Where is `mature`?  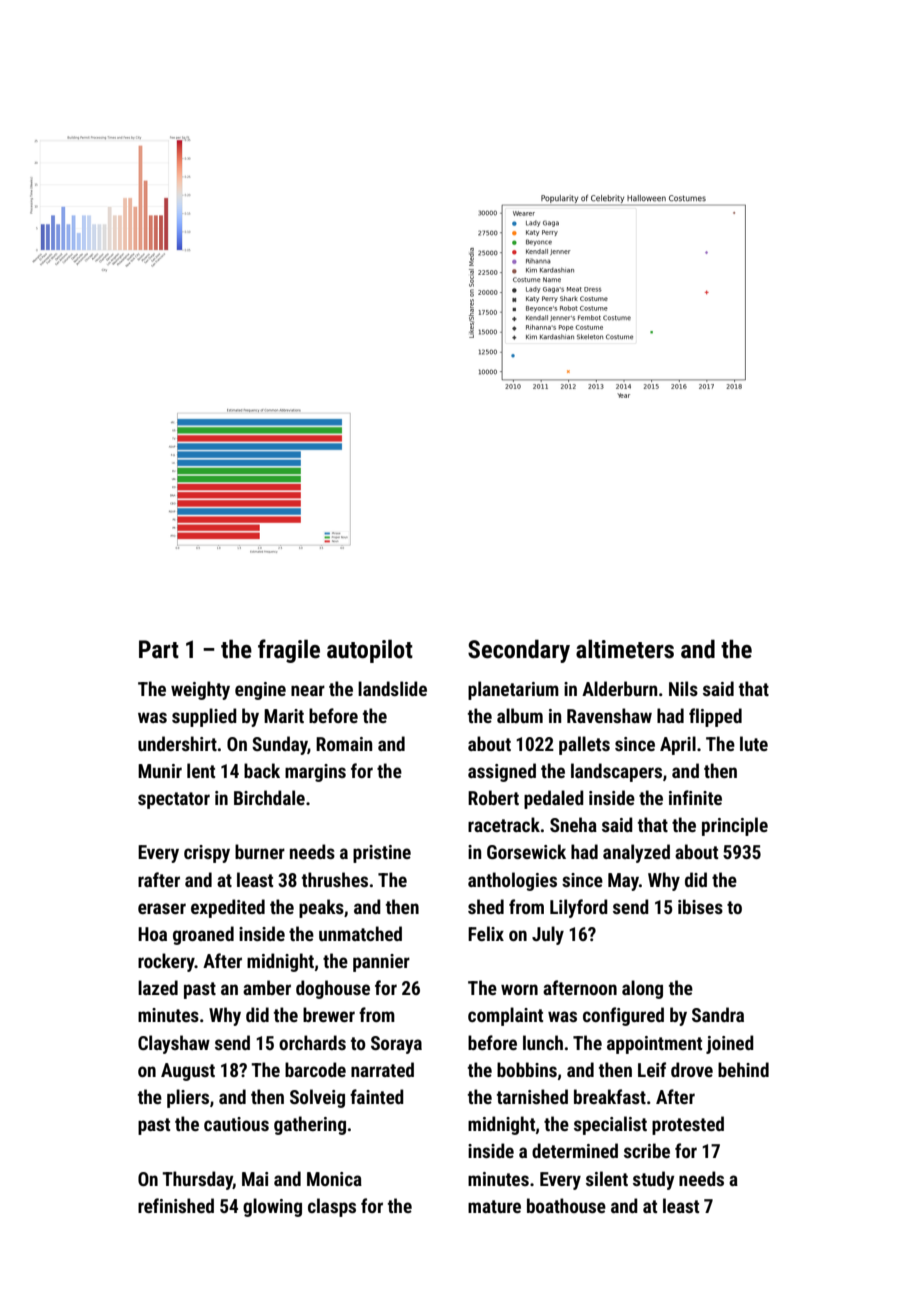 mature is located at coordinates (494, 1206).
